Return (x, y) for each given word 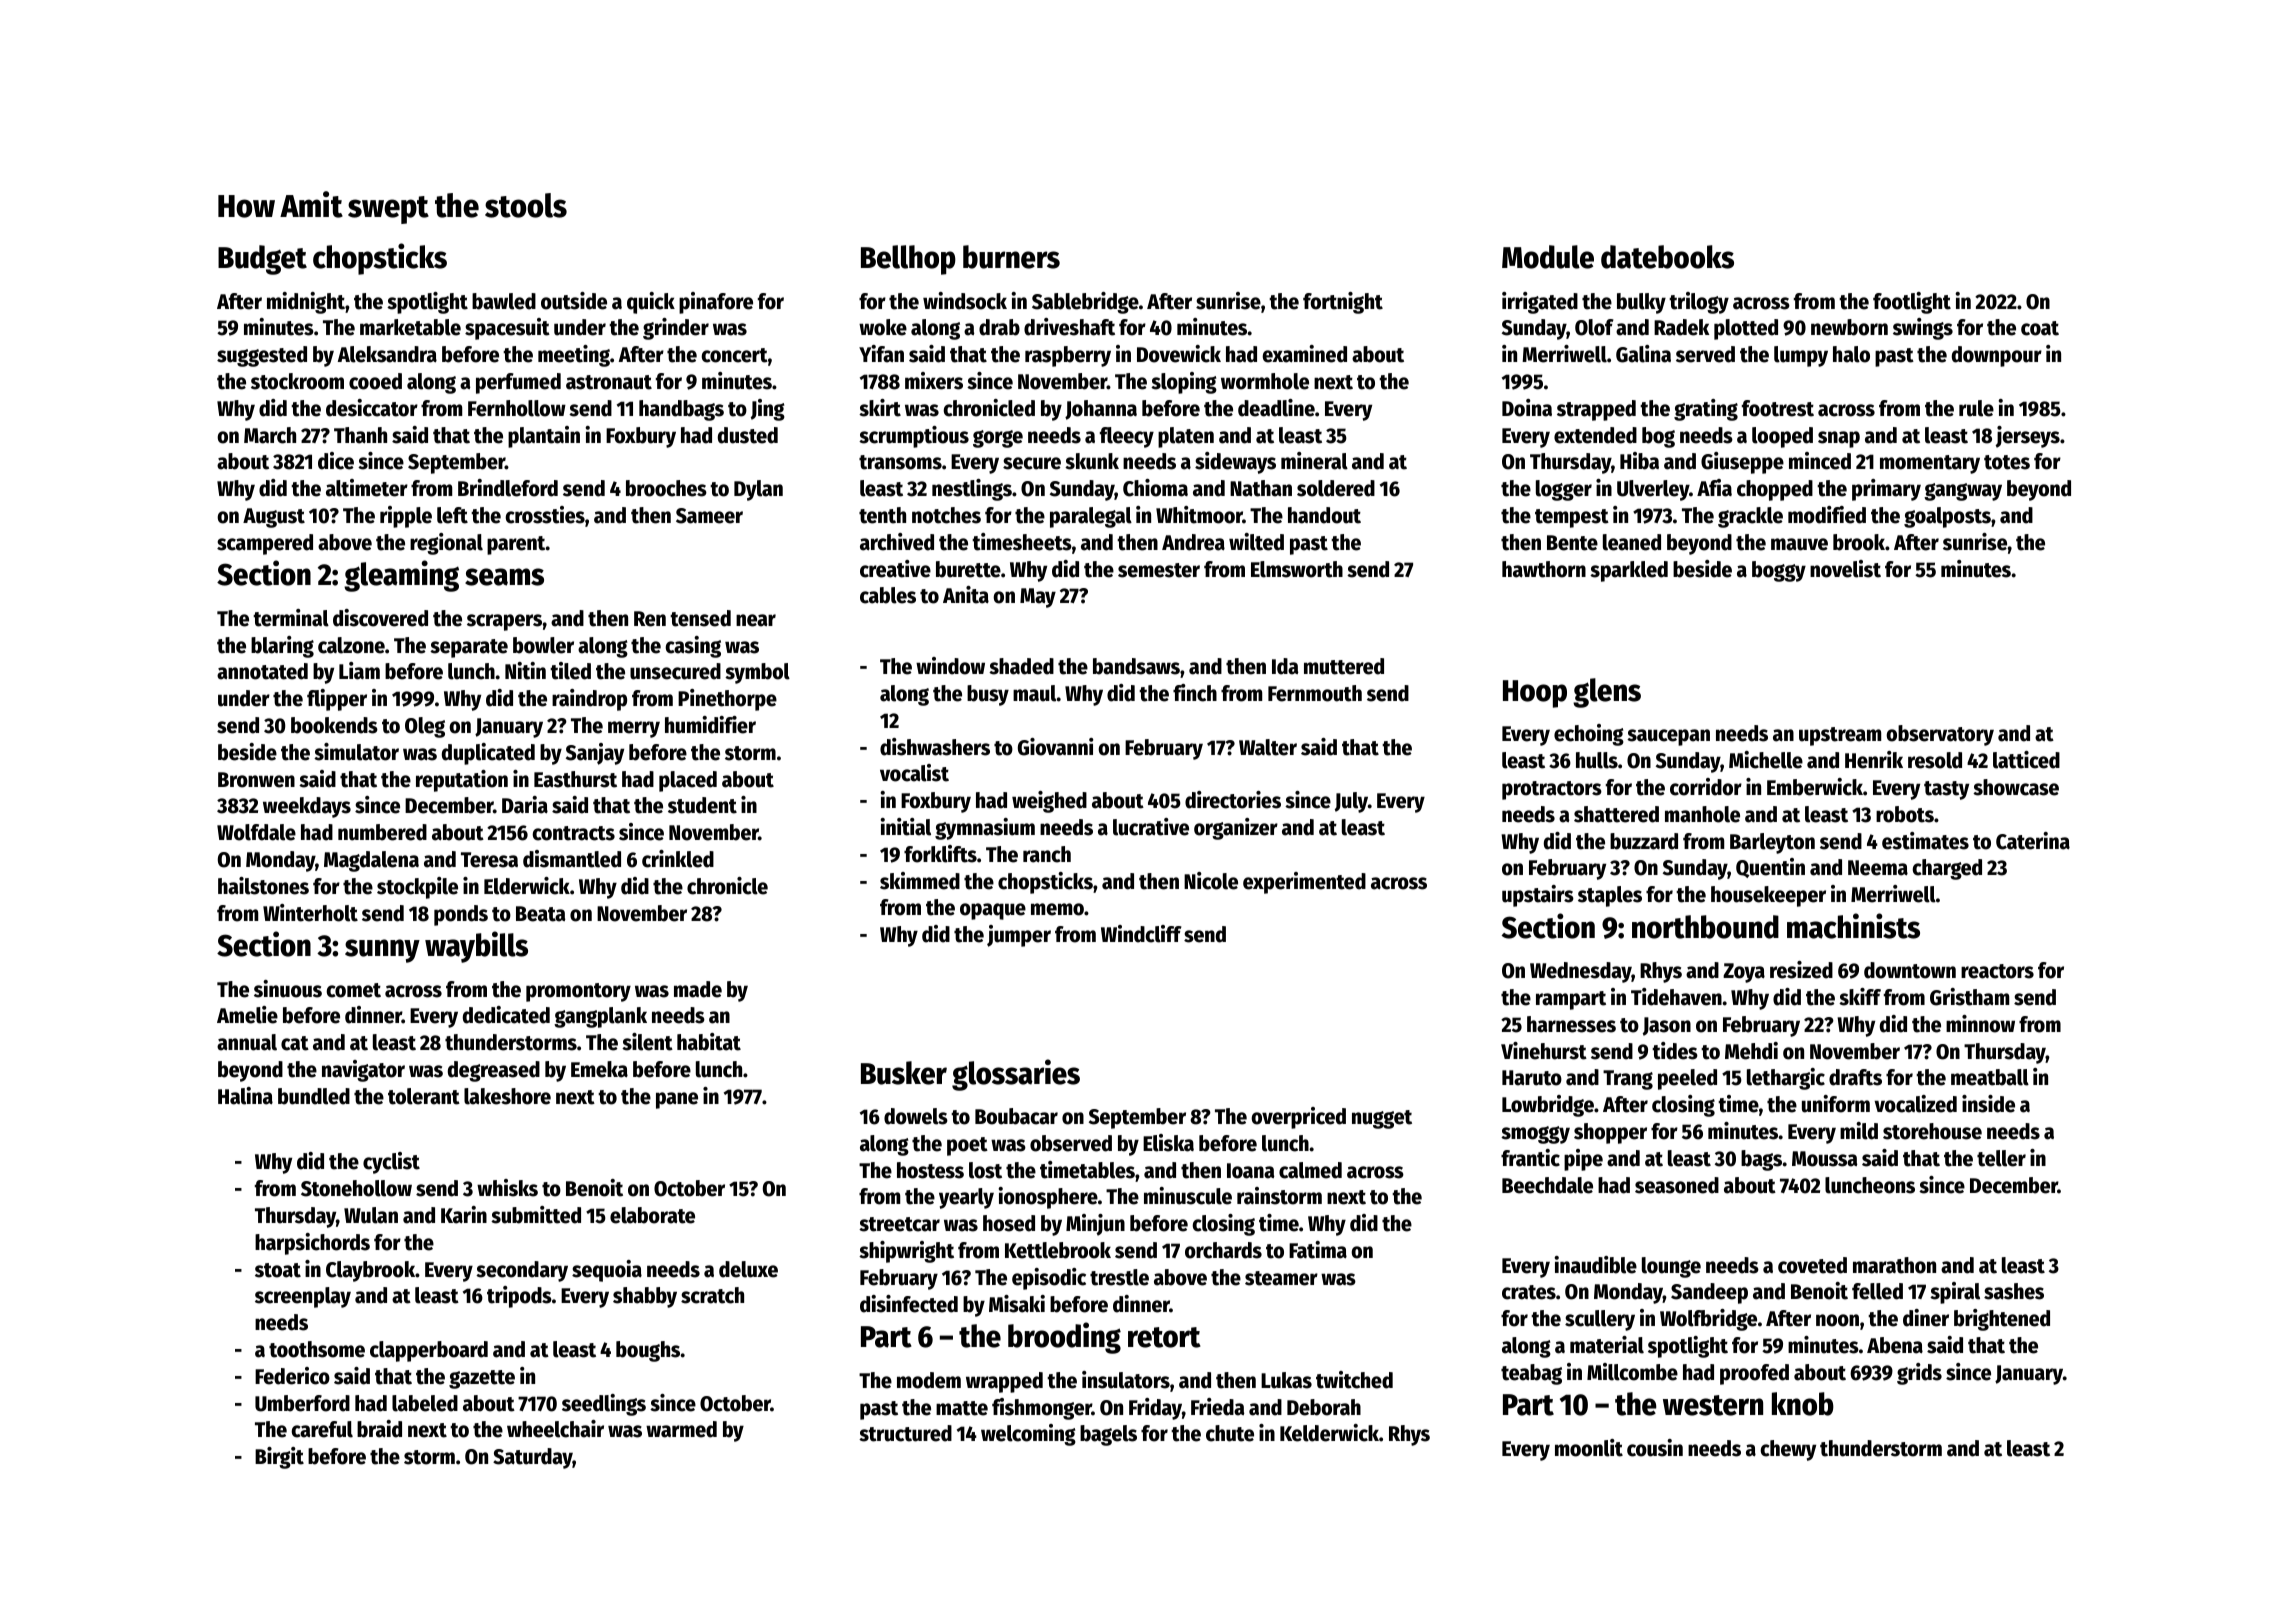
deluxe (748, 1269)
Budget (262, 260)
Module (1548, 257)
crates (1529, 1292)
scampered (265, 544)
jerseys (2027, 437)
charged (1947, 869)
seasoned (1677, 1185)
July (1351, 802)
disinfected (909, 1304)
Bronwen (256, 780)
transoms (900, 462)
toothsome (317, 1349)
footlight (1912, 303)
